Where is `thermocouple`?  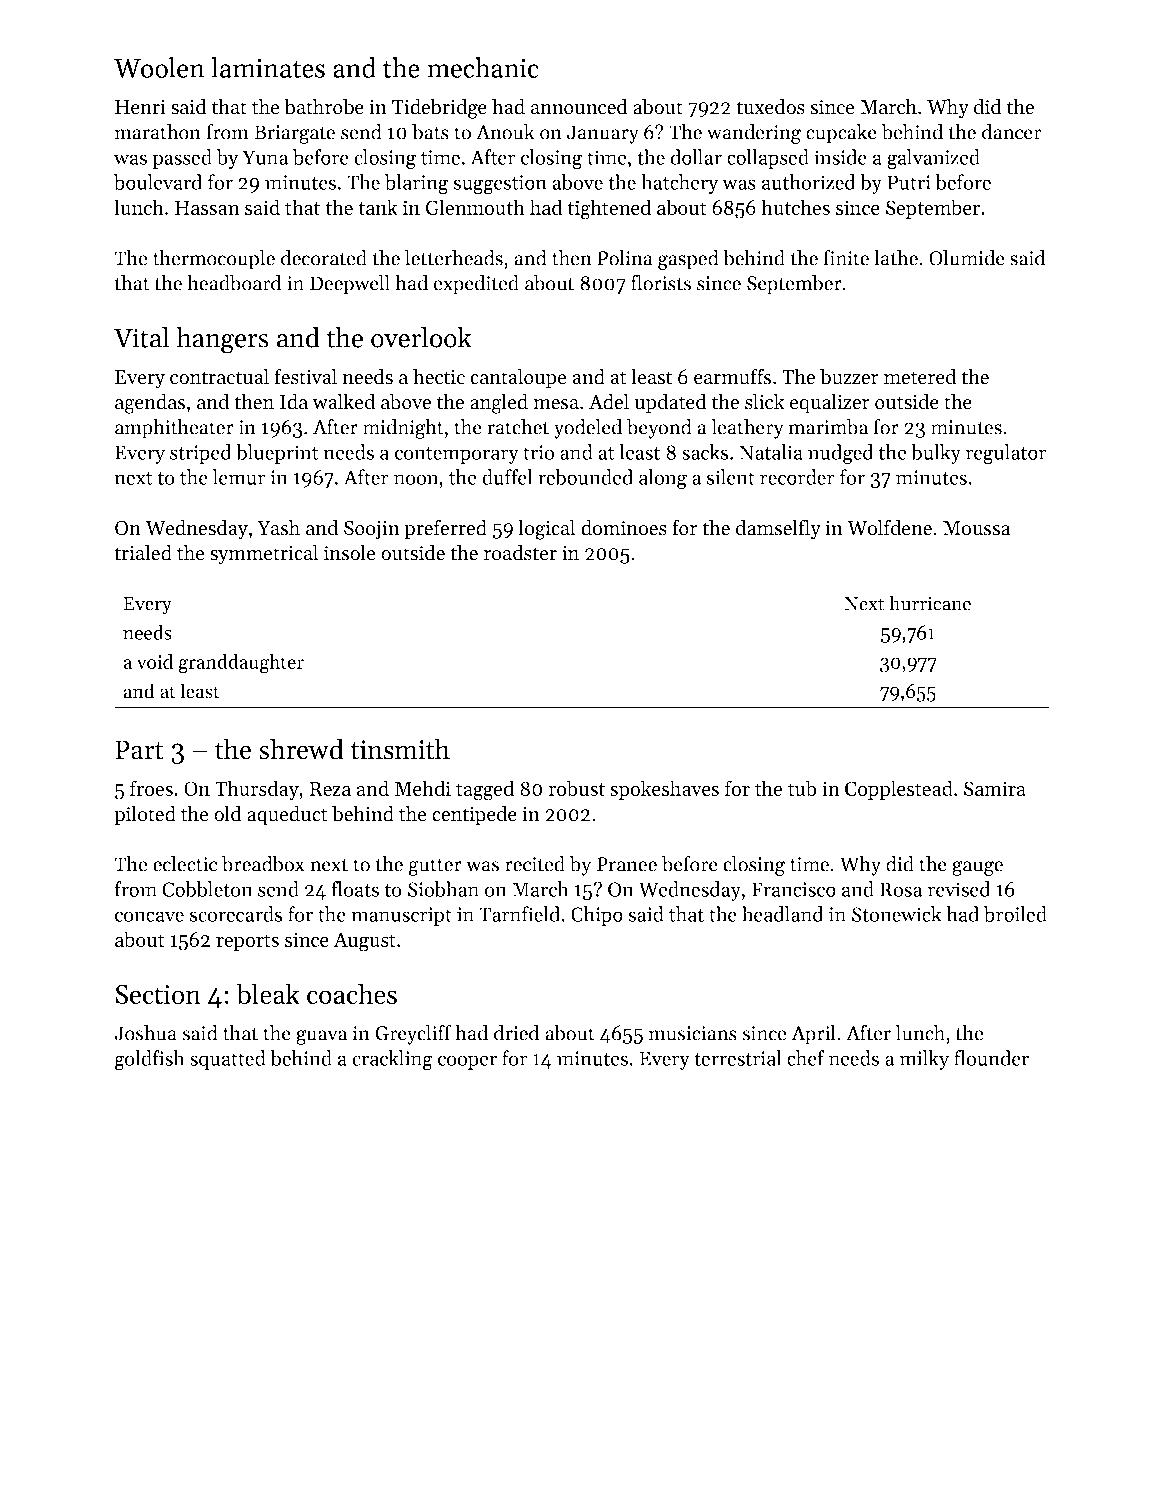 thermocouple is located at coordinates (214, 260).
